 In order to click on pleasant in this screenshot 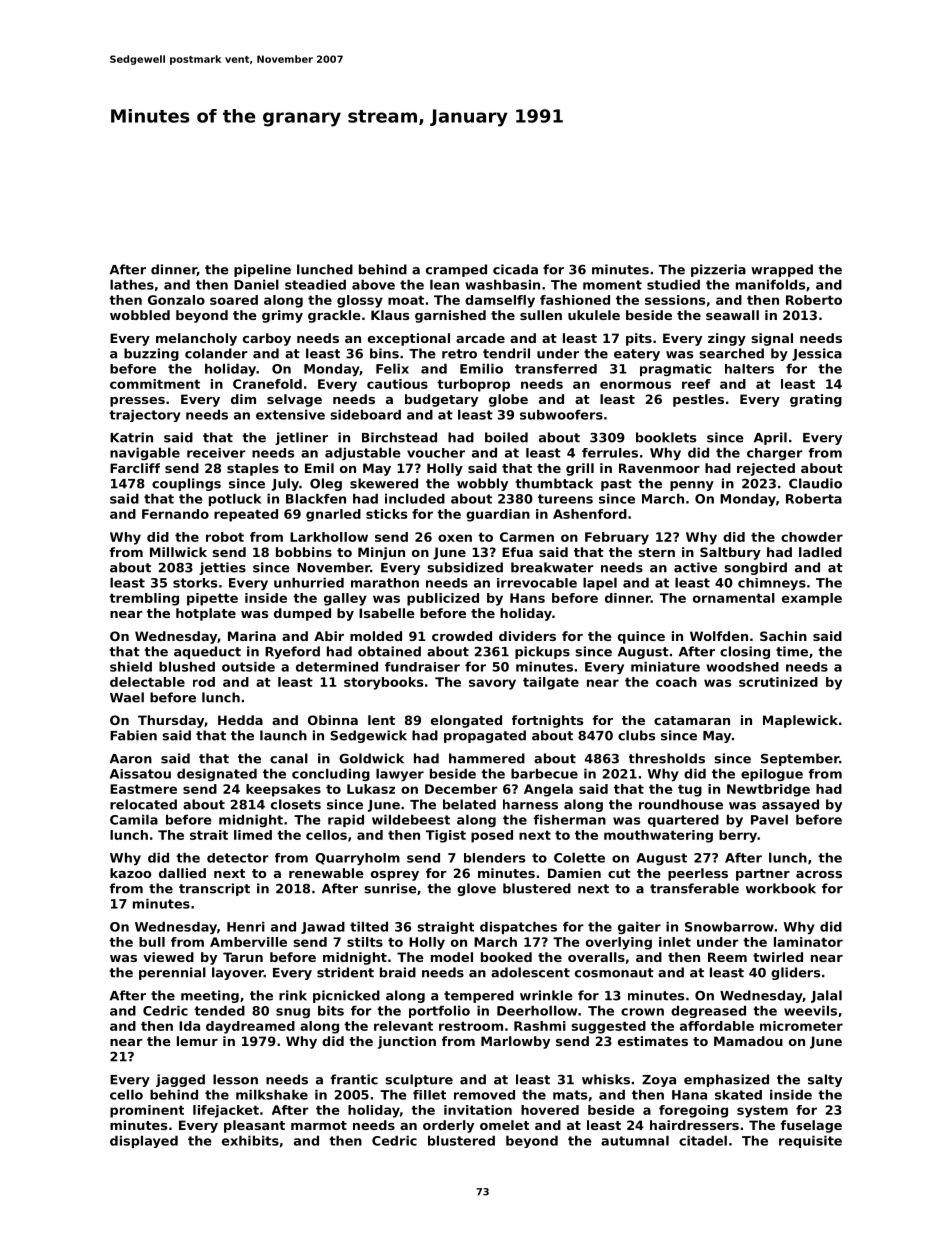, I will do `click(254, 1126)`.
